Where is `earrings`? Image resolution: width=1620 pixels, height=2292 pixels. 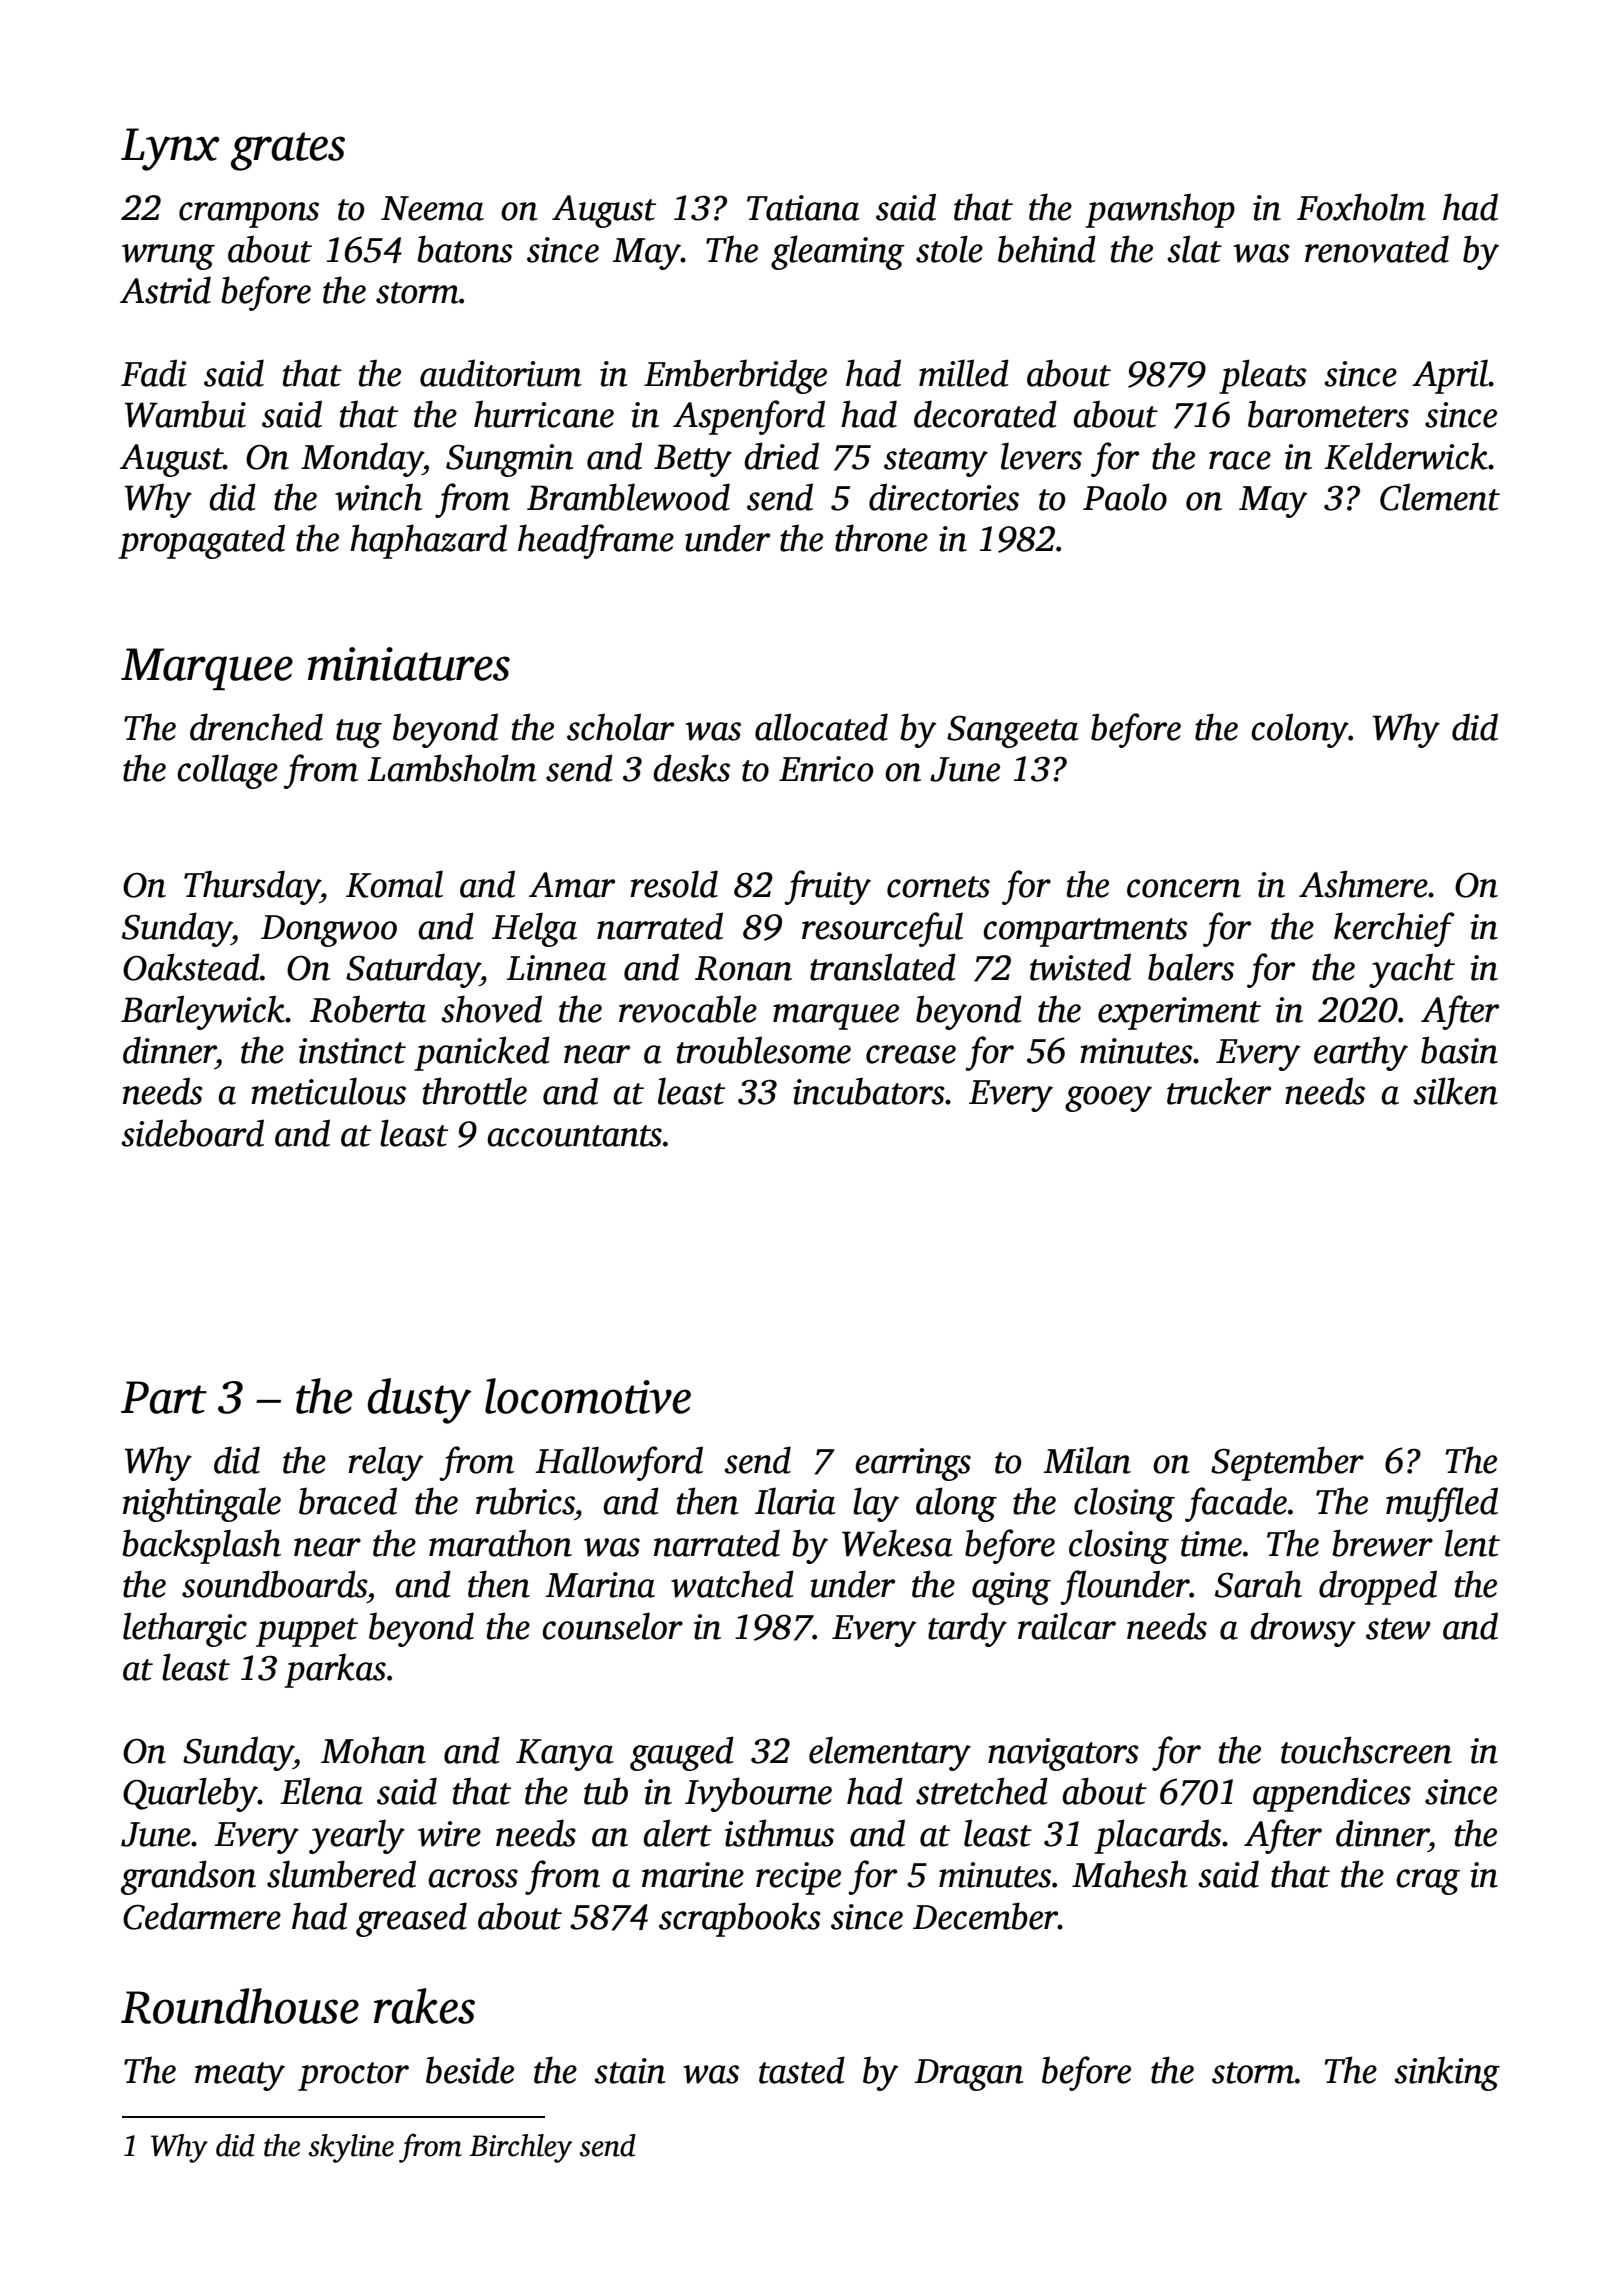 earrings is located at coordinates (913, 1464).
